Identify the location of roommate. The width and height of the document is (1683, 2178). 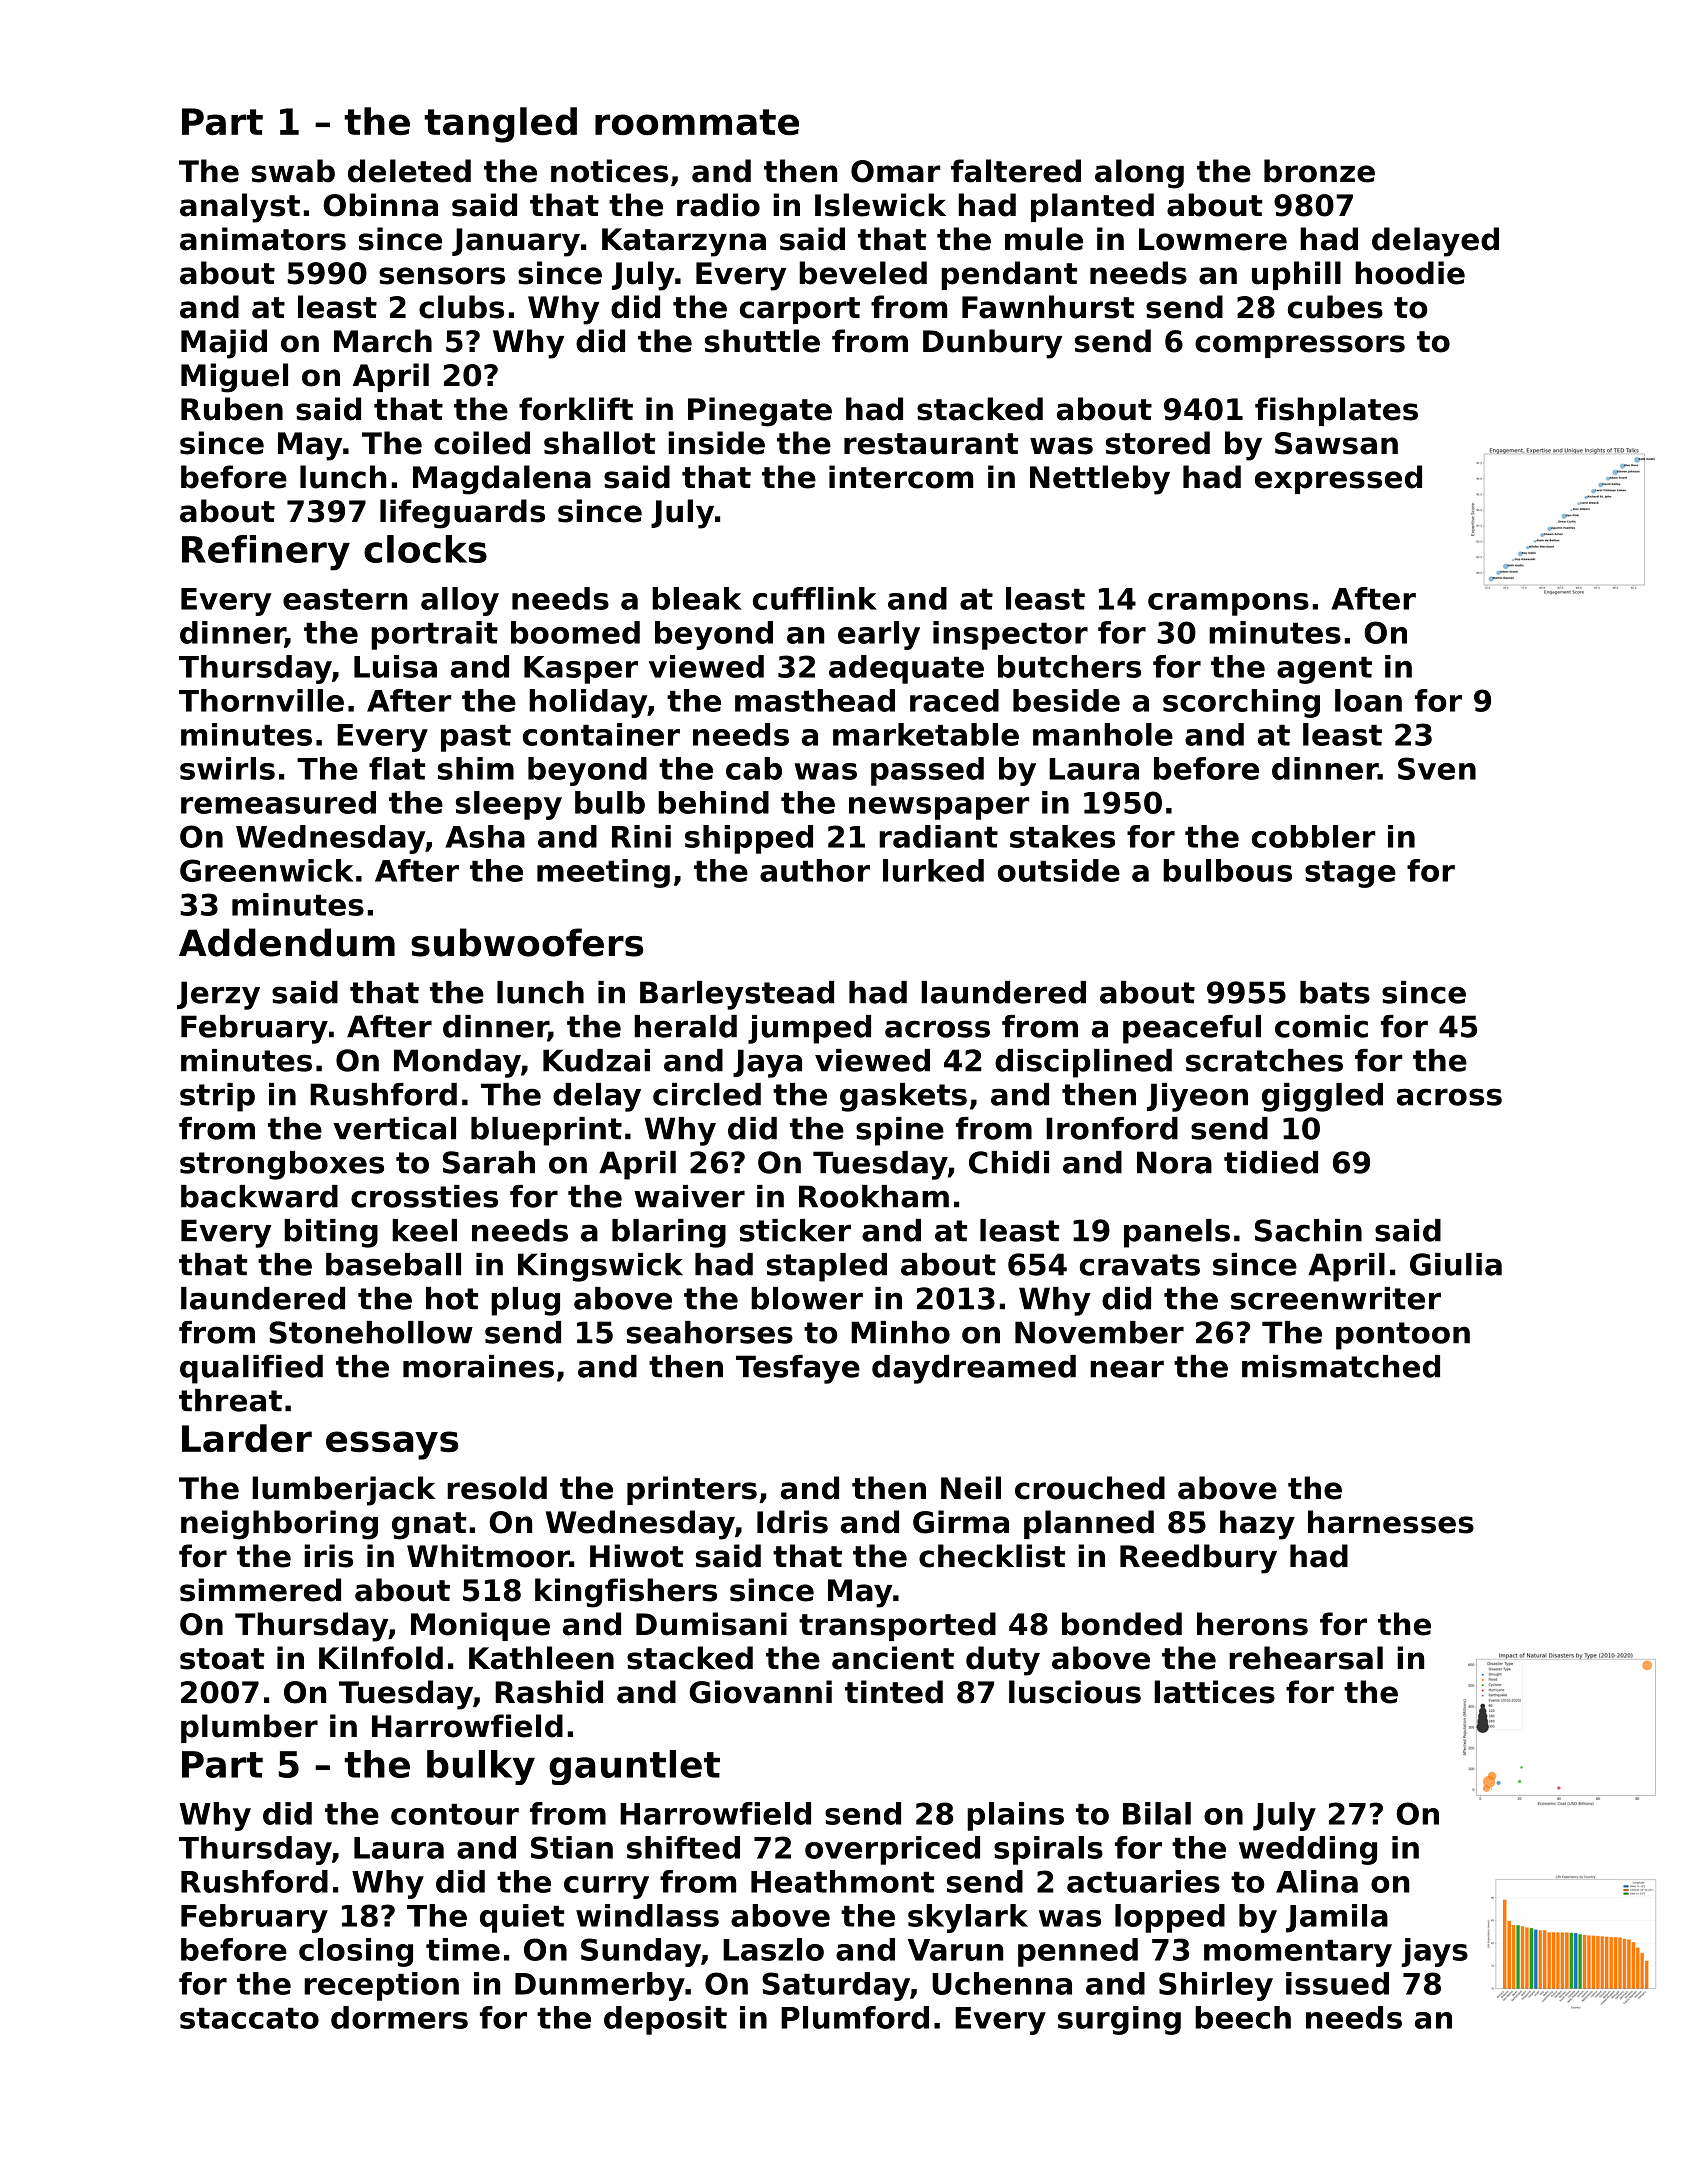
(697, 122).
